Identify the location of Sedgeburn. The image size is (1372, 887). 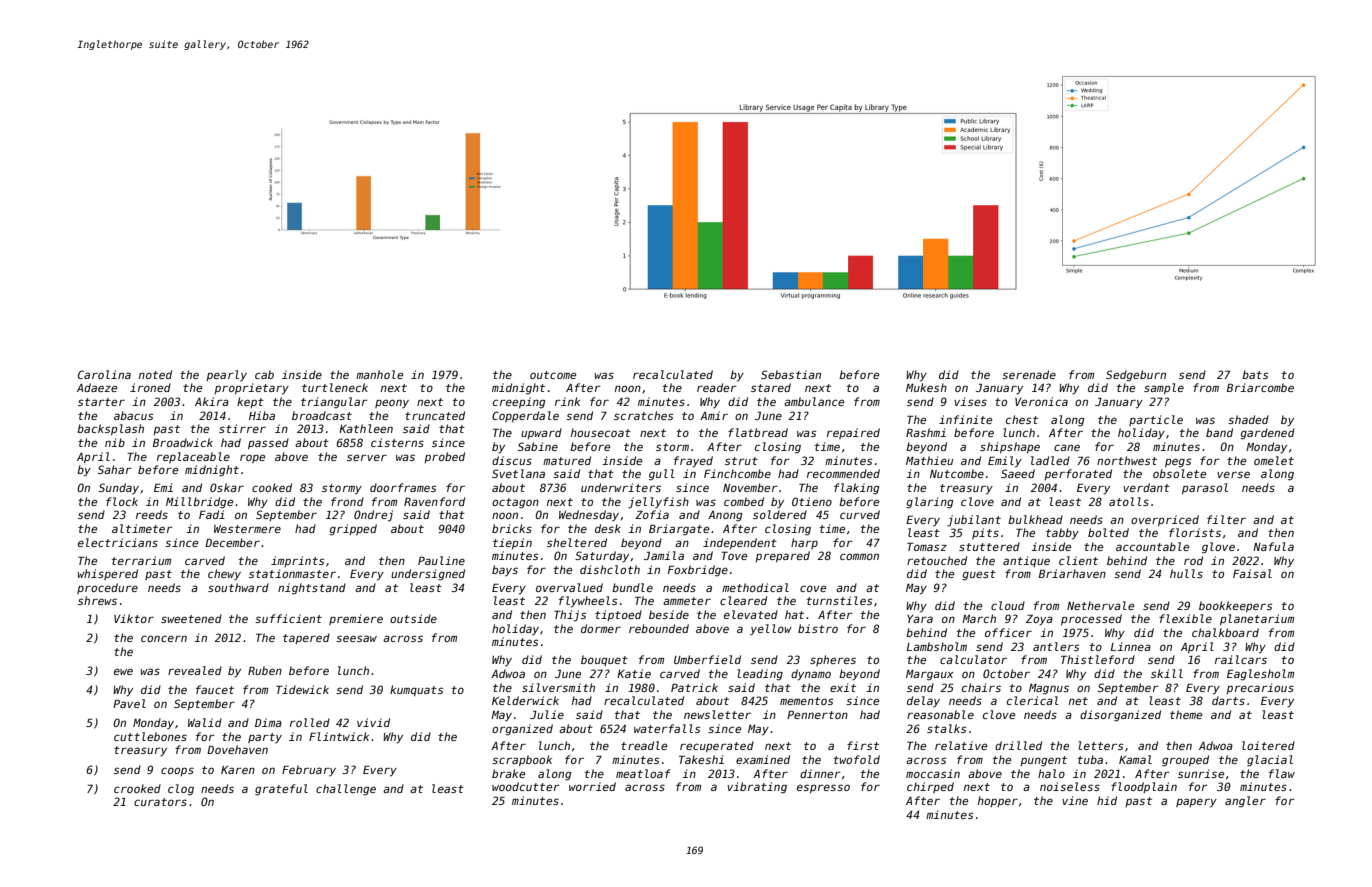
(1136, 376).
